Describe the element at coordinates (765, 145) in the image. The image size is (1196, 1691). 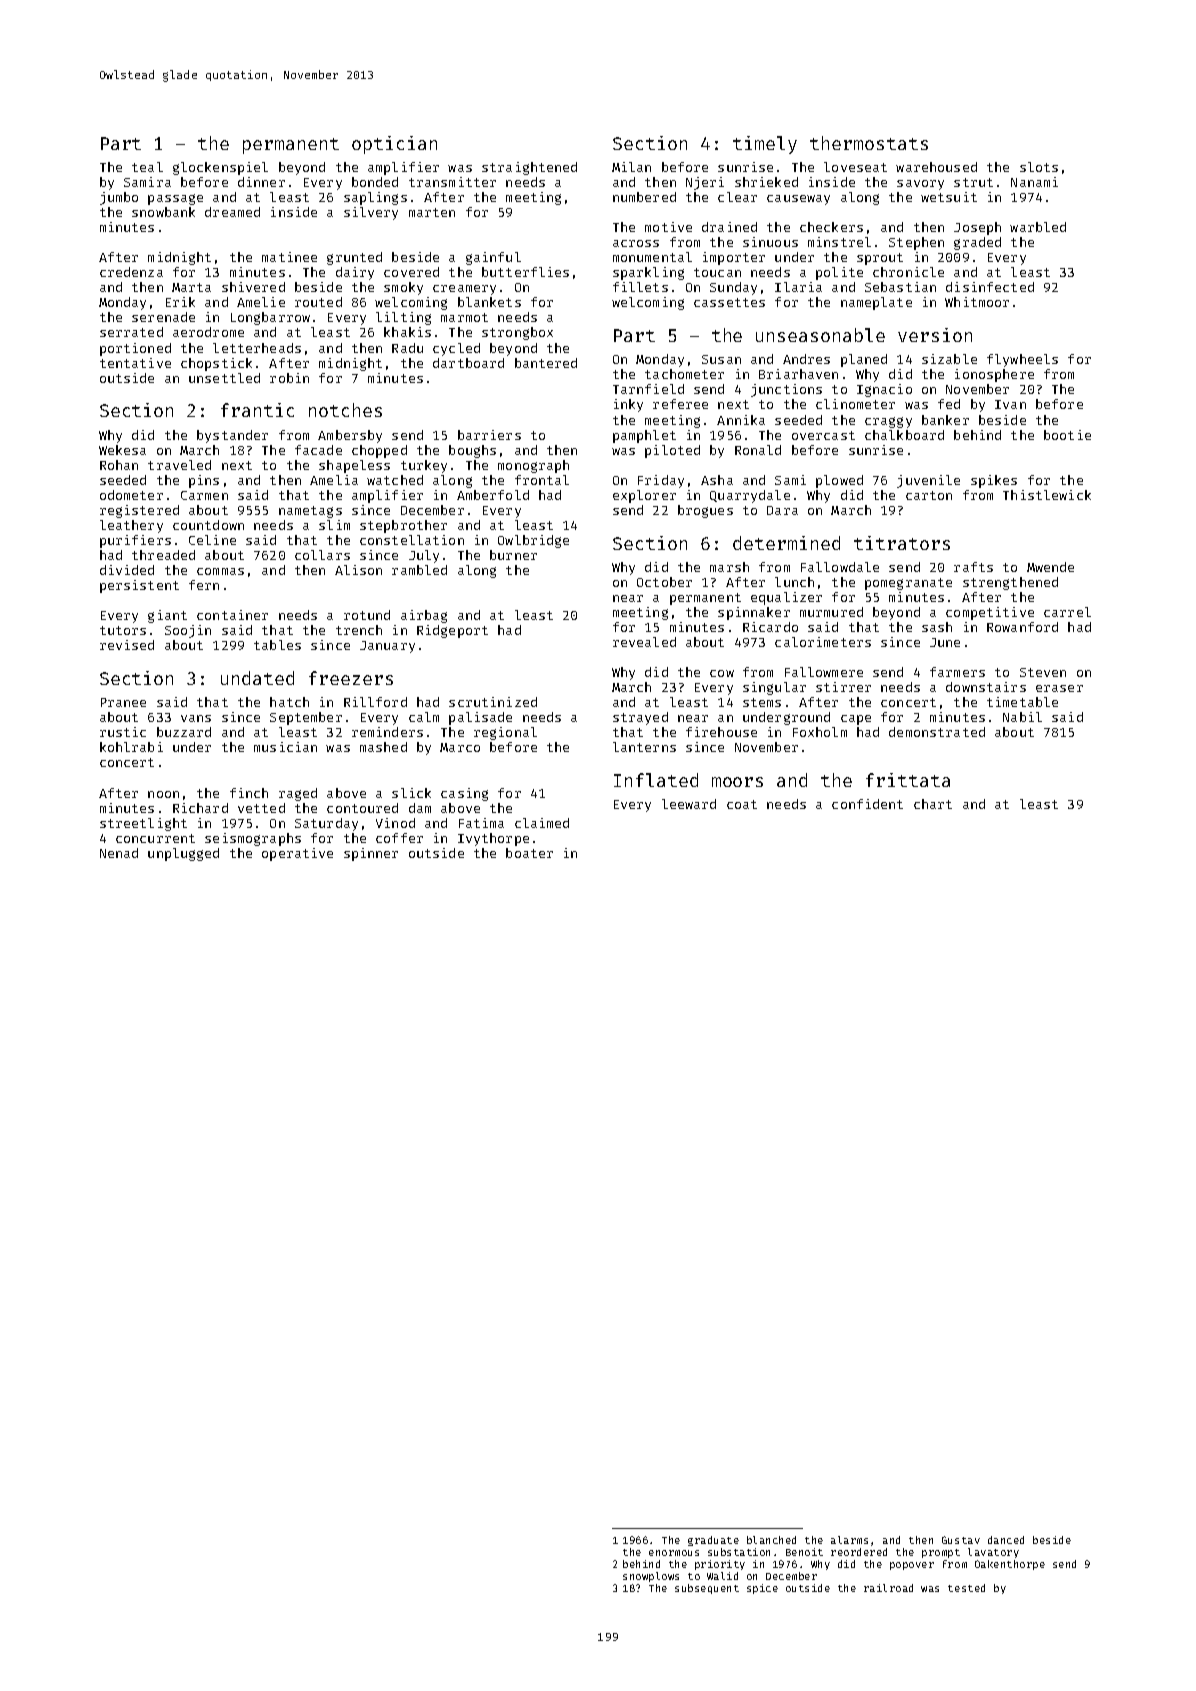
I see `timely` at that location.
